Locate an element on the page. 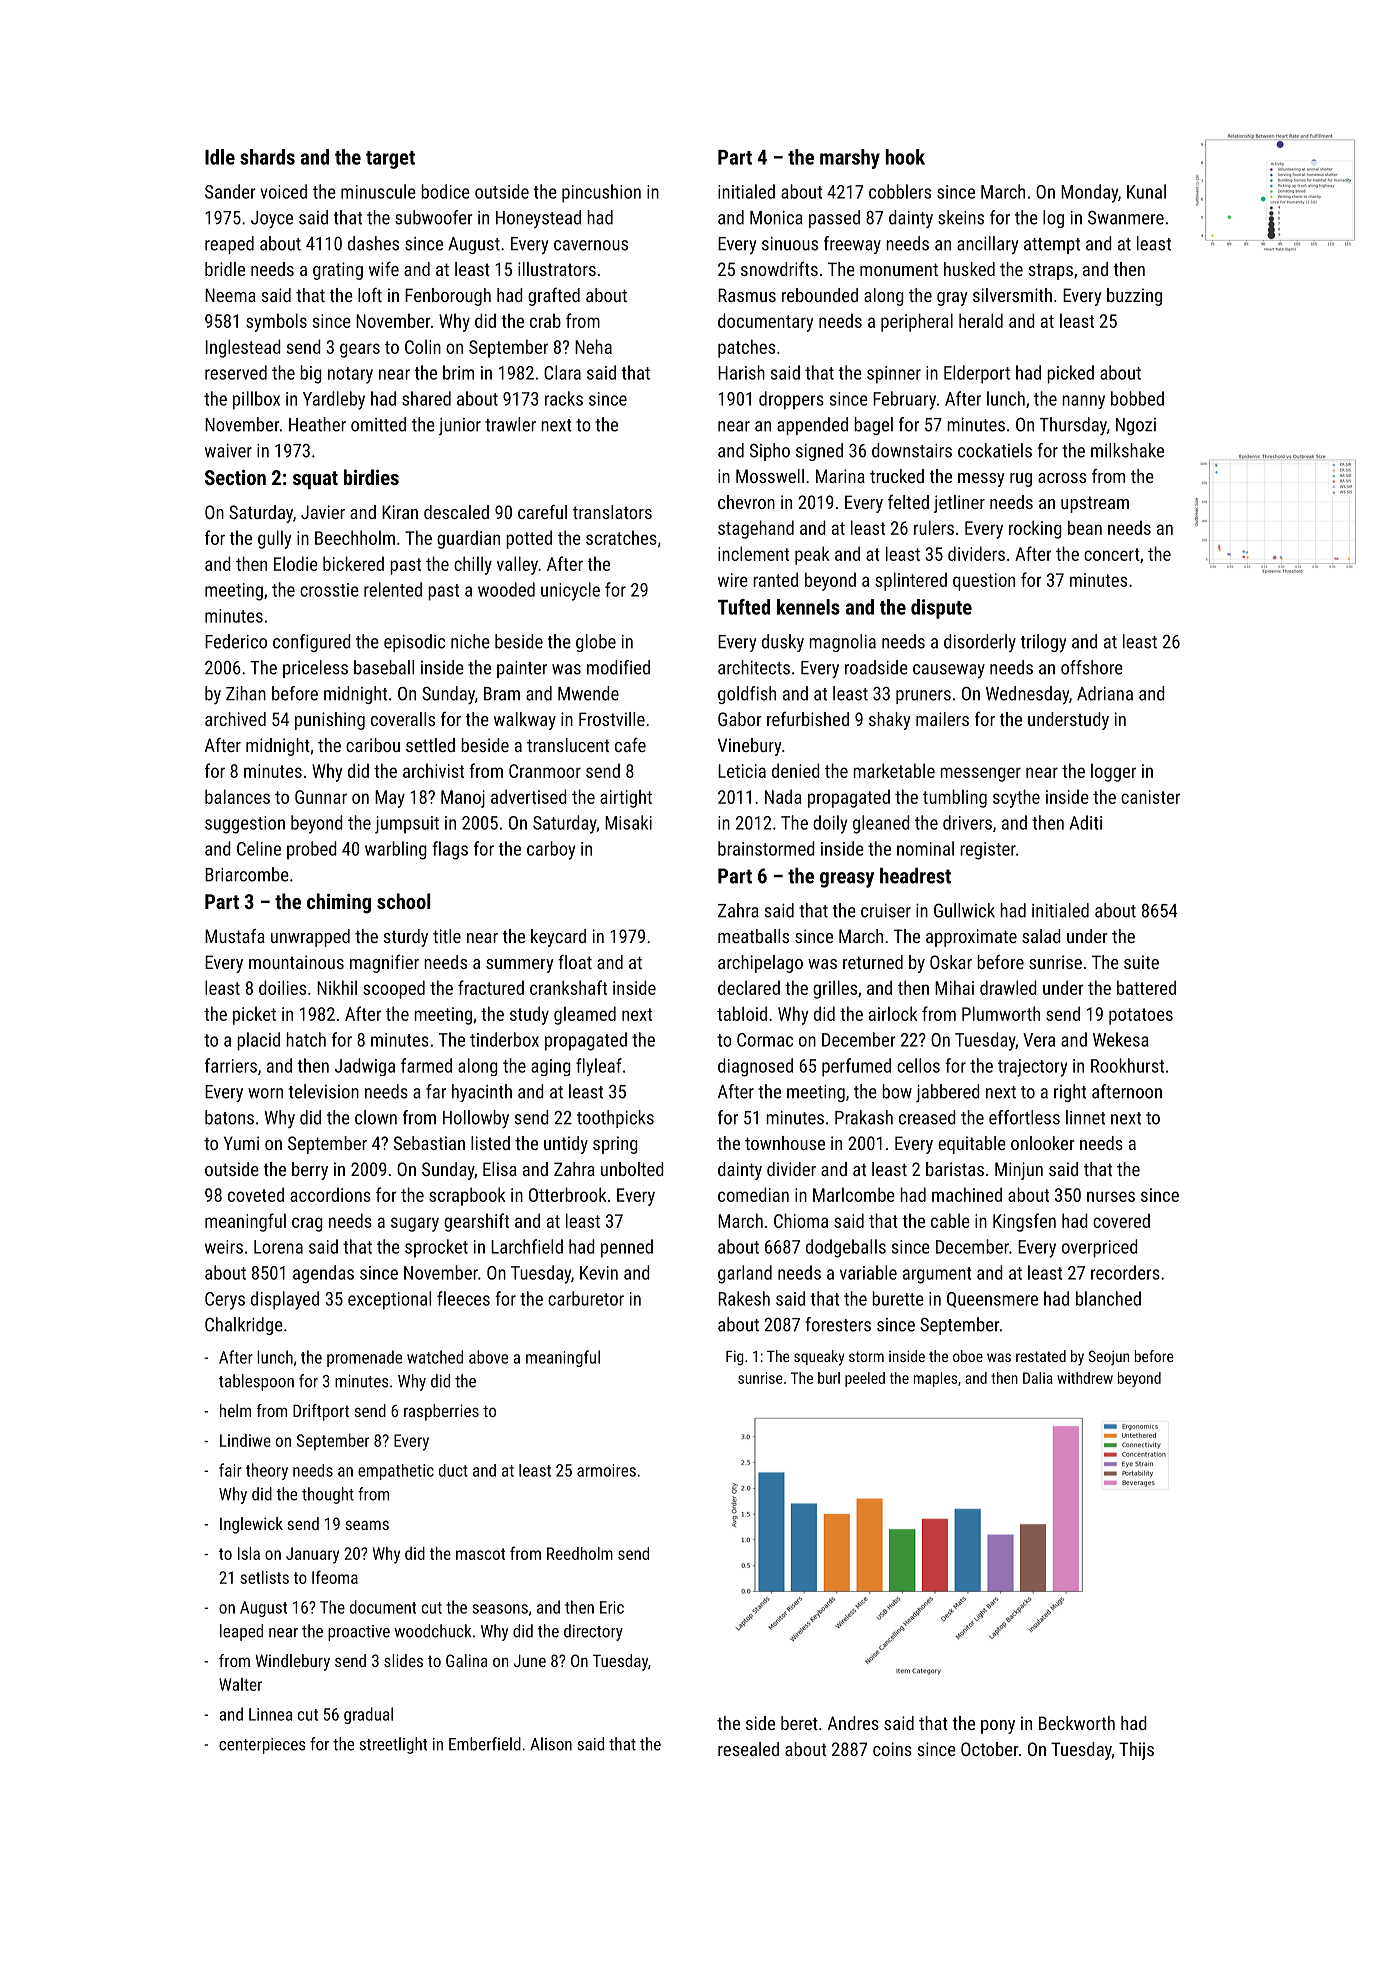 This document has height=1969, width=1386. Thijs is located at coordinates (1136, 1751).
